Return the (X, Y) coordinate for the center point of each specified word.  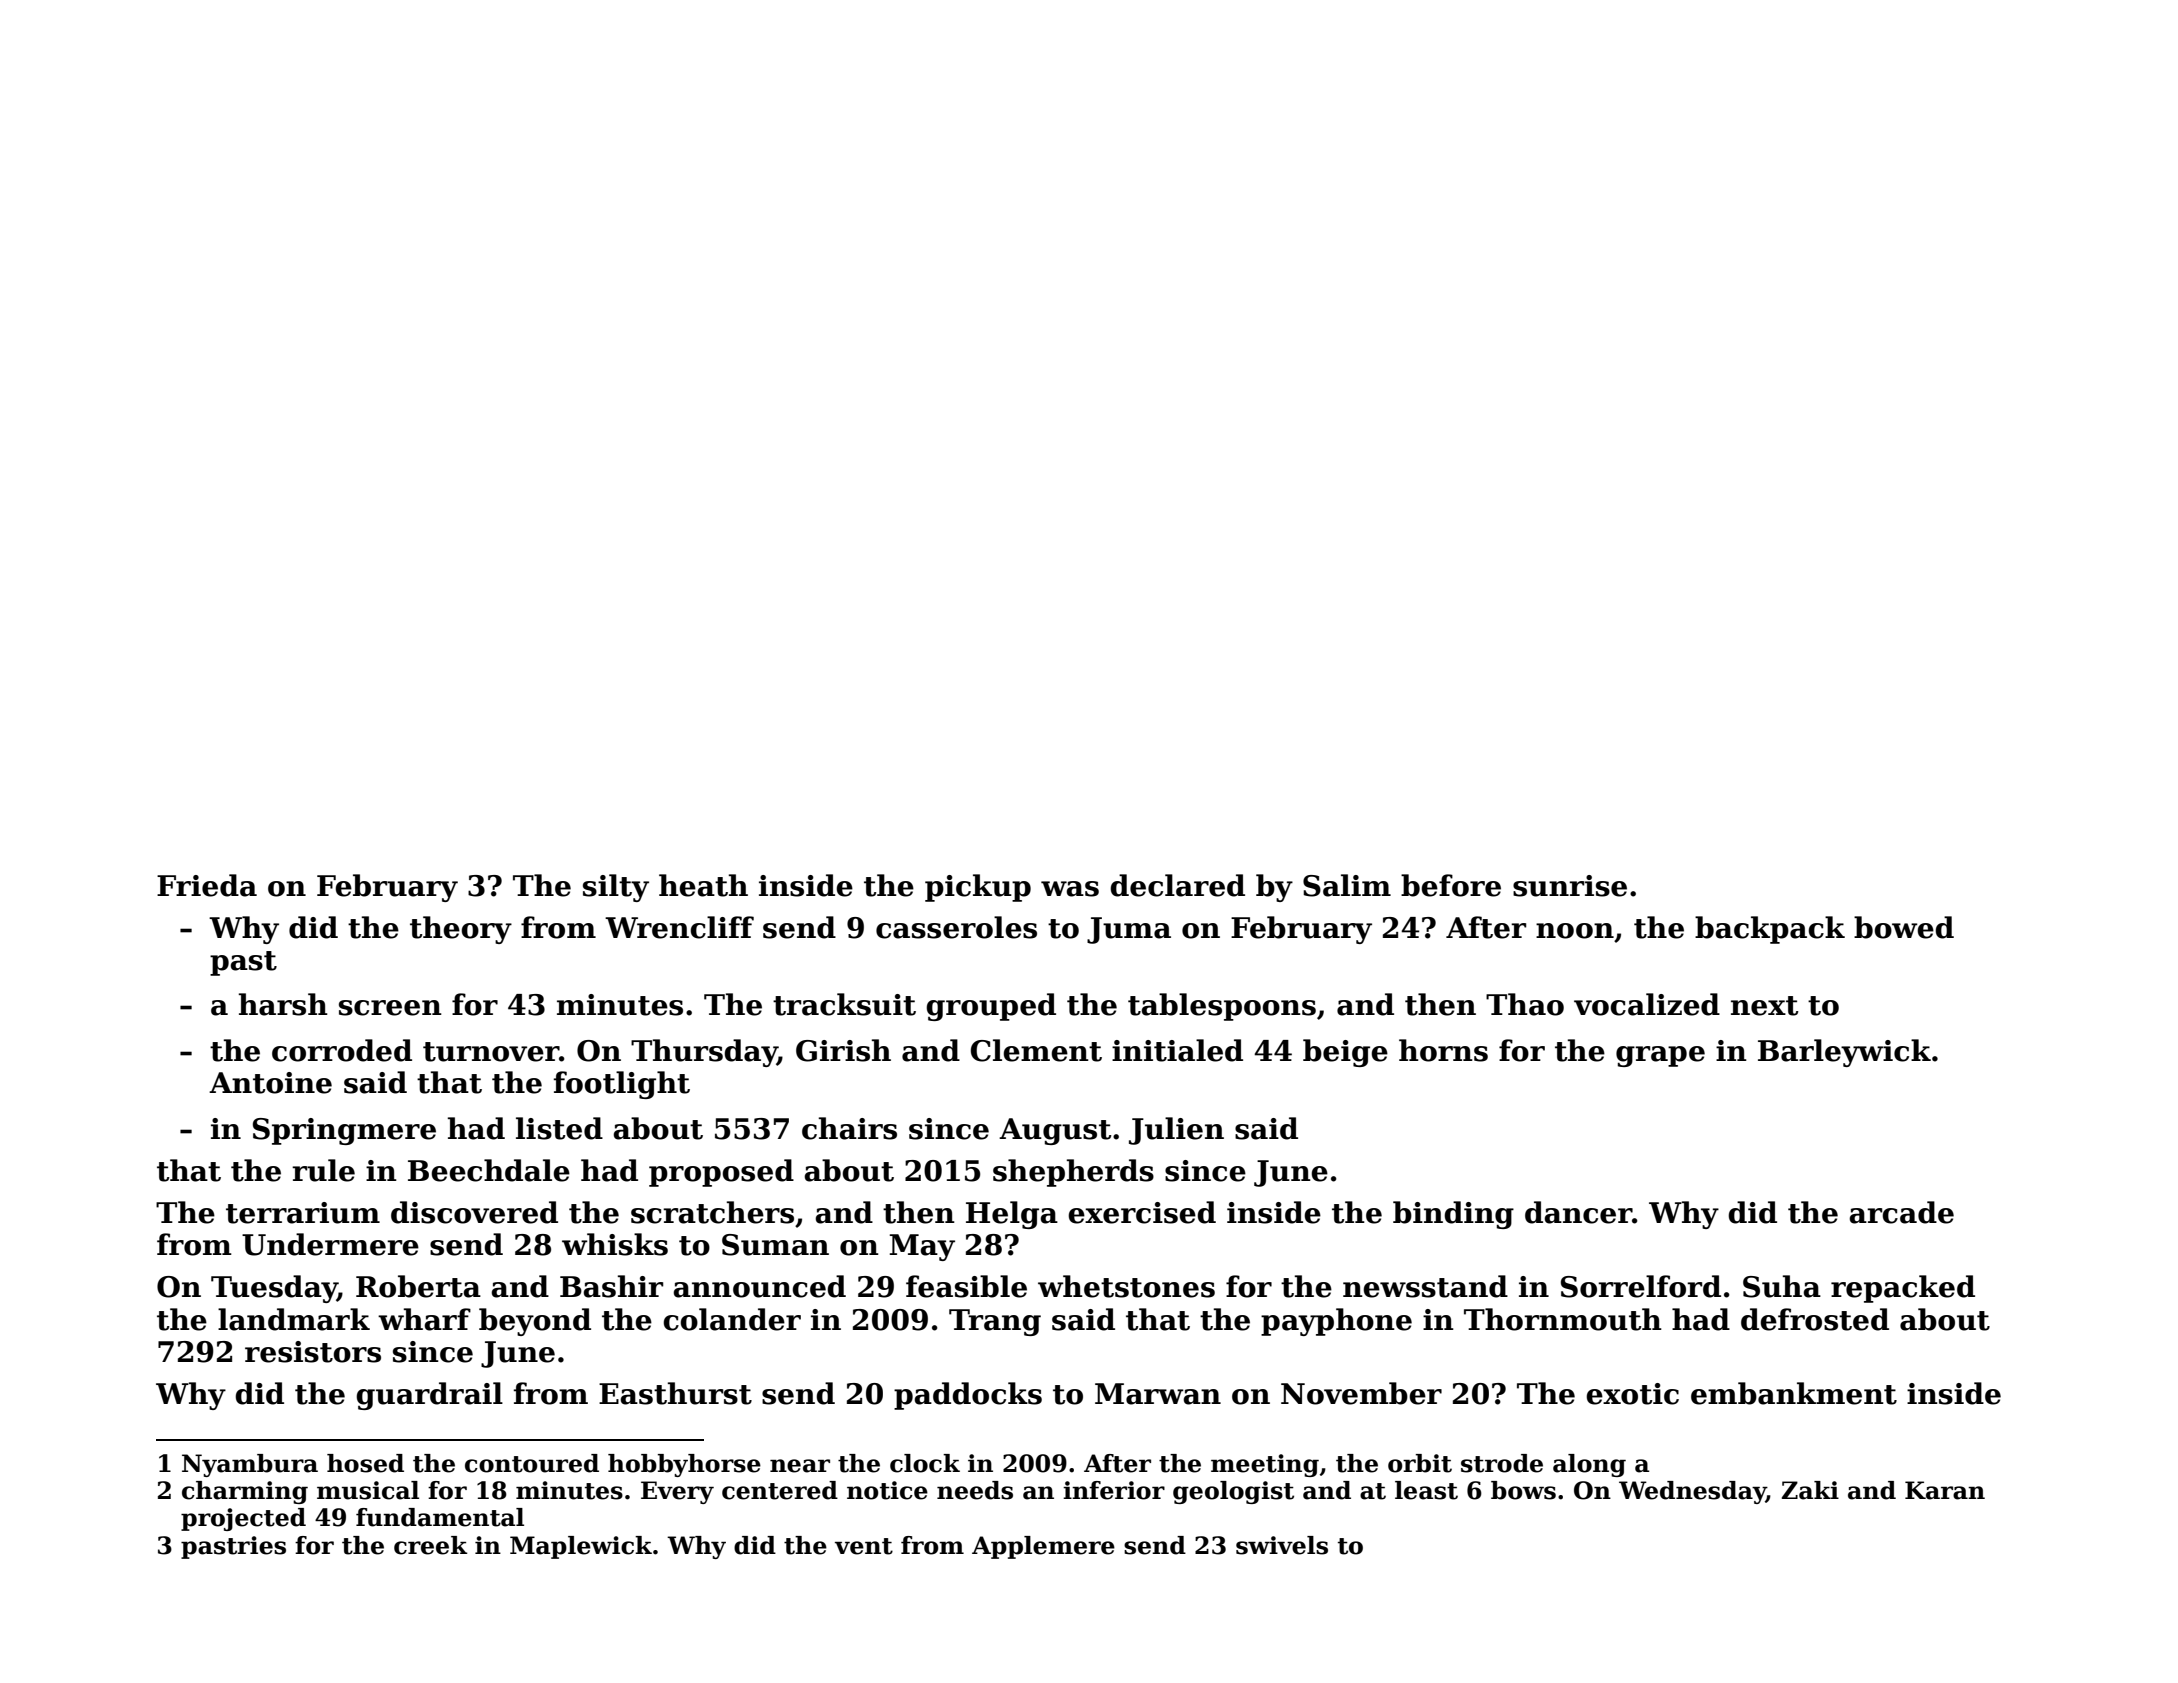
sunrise (1570, 886)
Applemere (1043, 1547)
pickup (978, 888)
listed (559, 1128)
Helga (1012, 1215)
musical (368, 1490)
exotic (1632, 1394)
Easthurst (675, 1393)
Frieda (207, 885)
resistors (313, 1352)
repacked (1903, 1289)
